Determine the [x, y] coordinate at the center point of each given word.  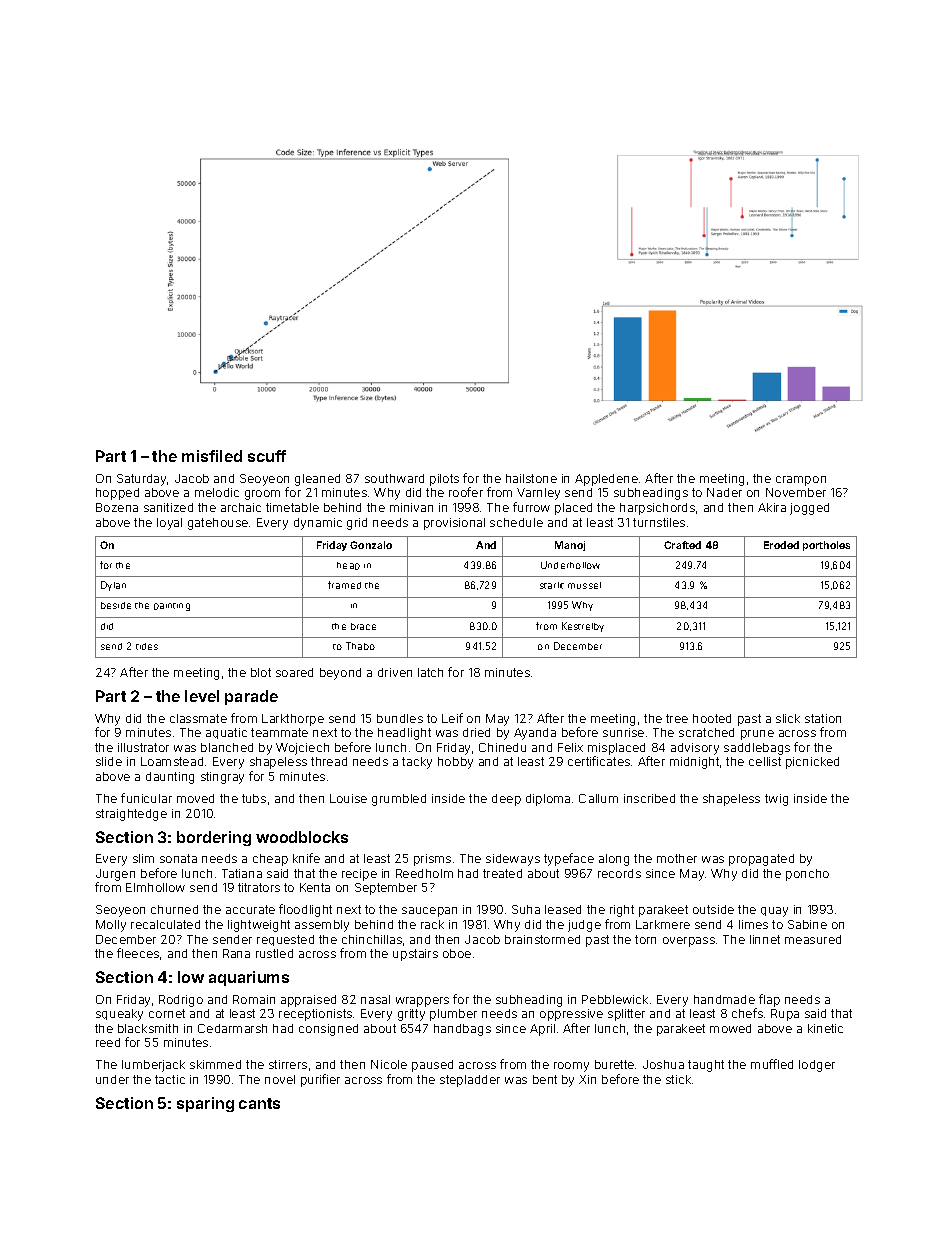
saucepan [429, 912]
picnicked [812, 763]
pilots [444, 480]
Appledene [606, 480]
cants [259, 1103]
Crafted [682, 545]
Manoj [570, 546]
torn [645, 939]
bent [545, 1079]
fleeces [138, 953]
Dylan [113, 586]
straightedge [131, 815]
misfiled [212, 456]
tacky [417, 763]
